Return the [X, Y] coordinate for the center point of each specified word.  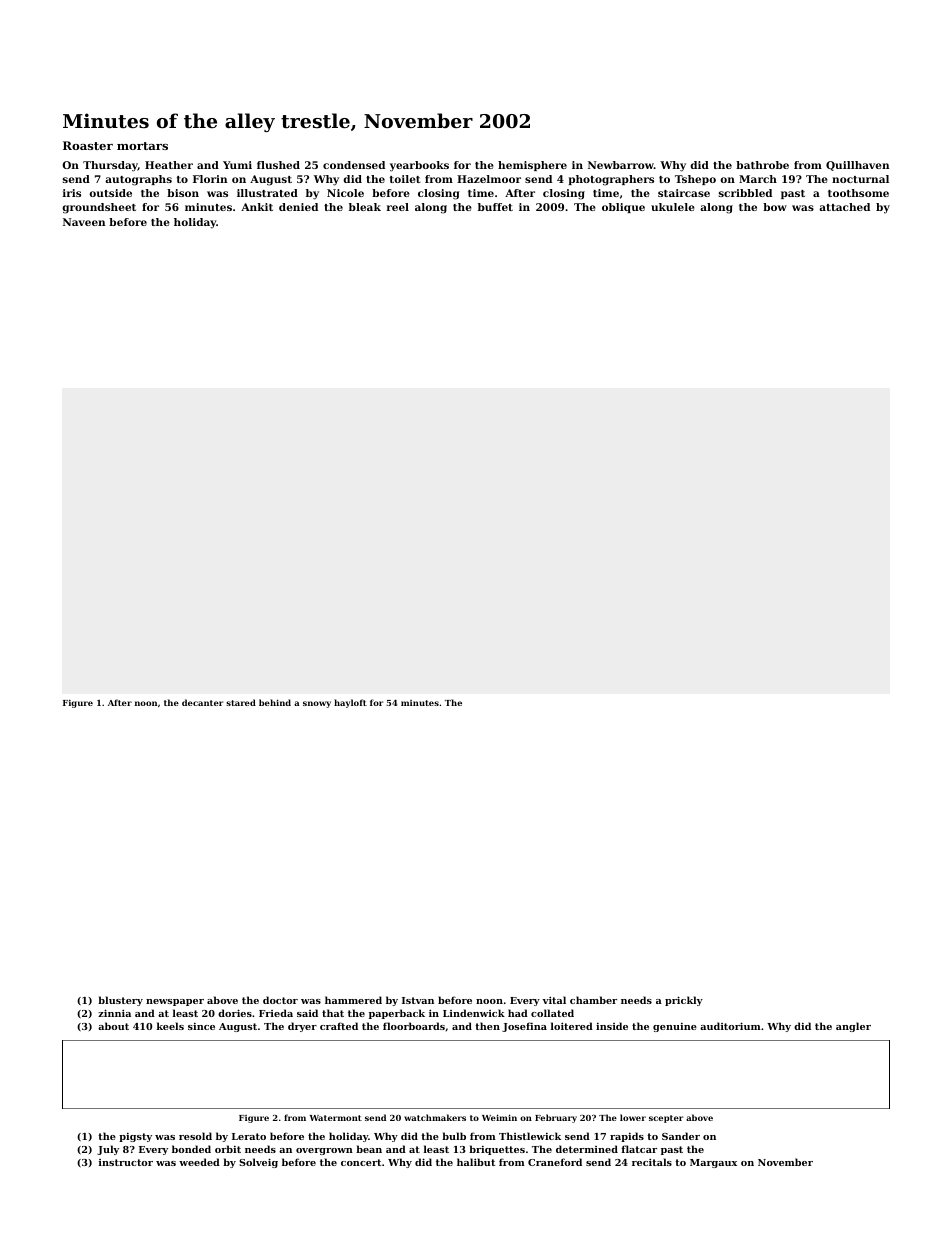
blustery [120, 1001]
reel [398, 207]
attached [844, 207]
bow [775, 207]
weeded [199, 1162]
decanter [202, 702]
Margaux [713, 1163]
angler [853, 1027]
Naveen [84, 222]
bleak [365, 207]
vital [554, 1000]
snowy [317, 704]
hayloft [350, 703]
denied [298, 207]
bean [369, 1149]
